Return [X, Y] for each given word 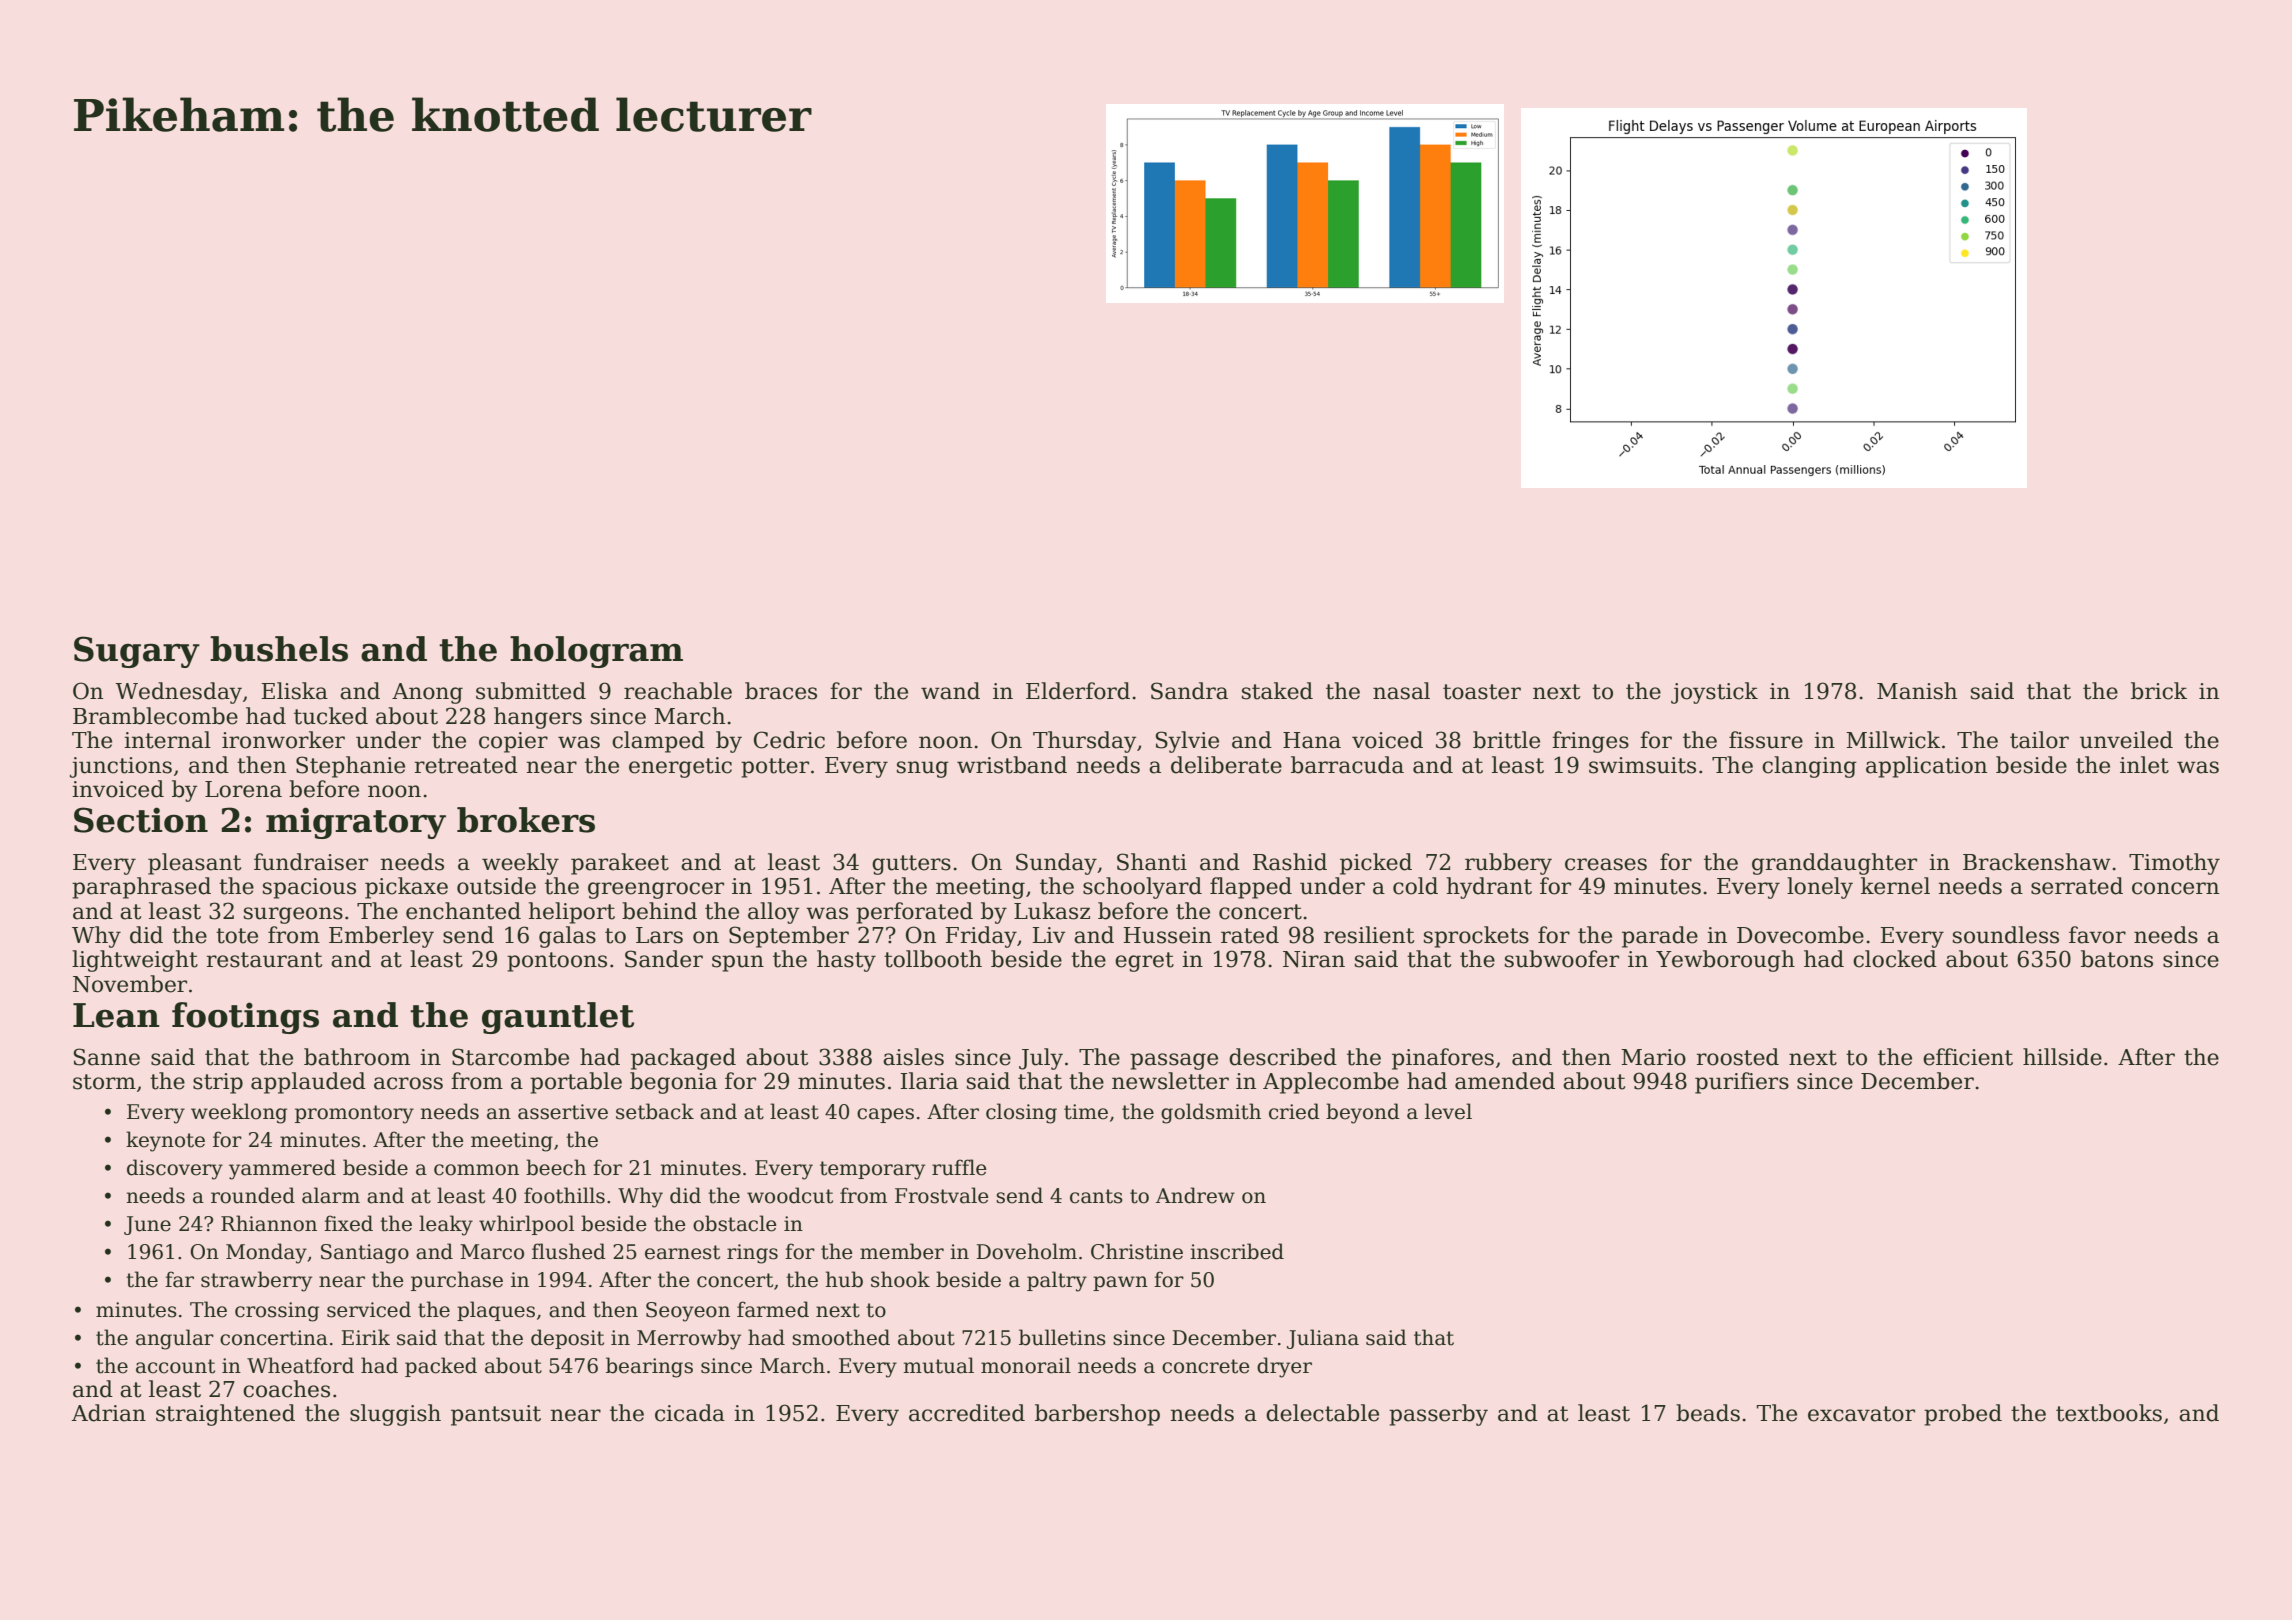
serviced [369, 1309]
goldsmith [1211, 1113]
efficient [1968, 1057]
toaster [1482, 692]
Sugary [137, 652]
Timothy [2174, 864]
